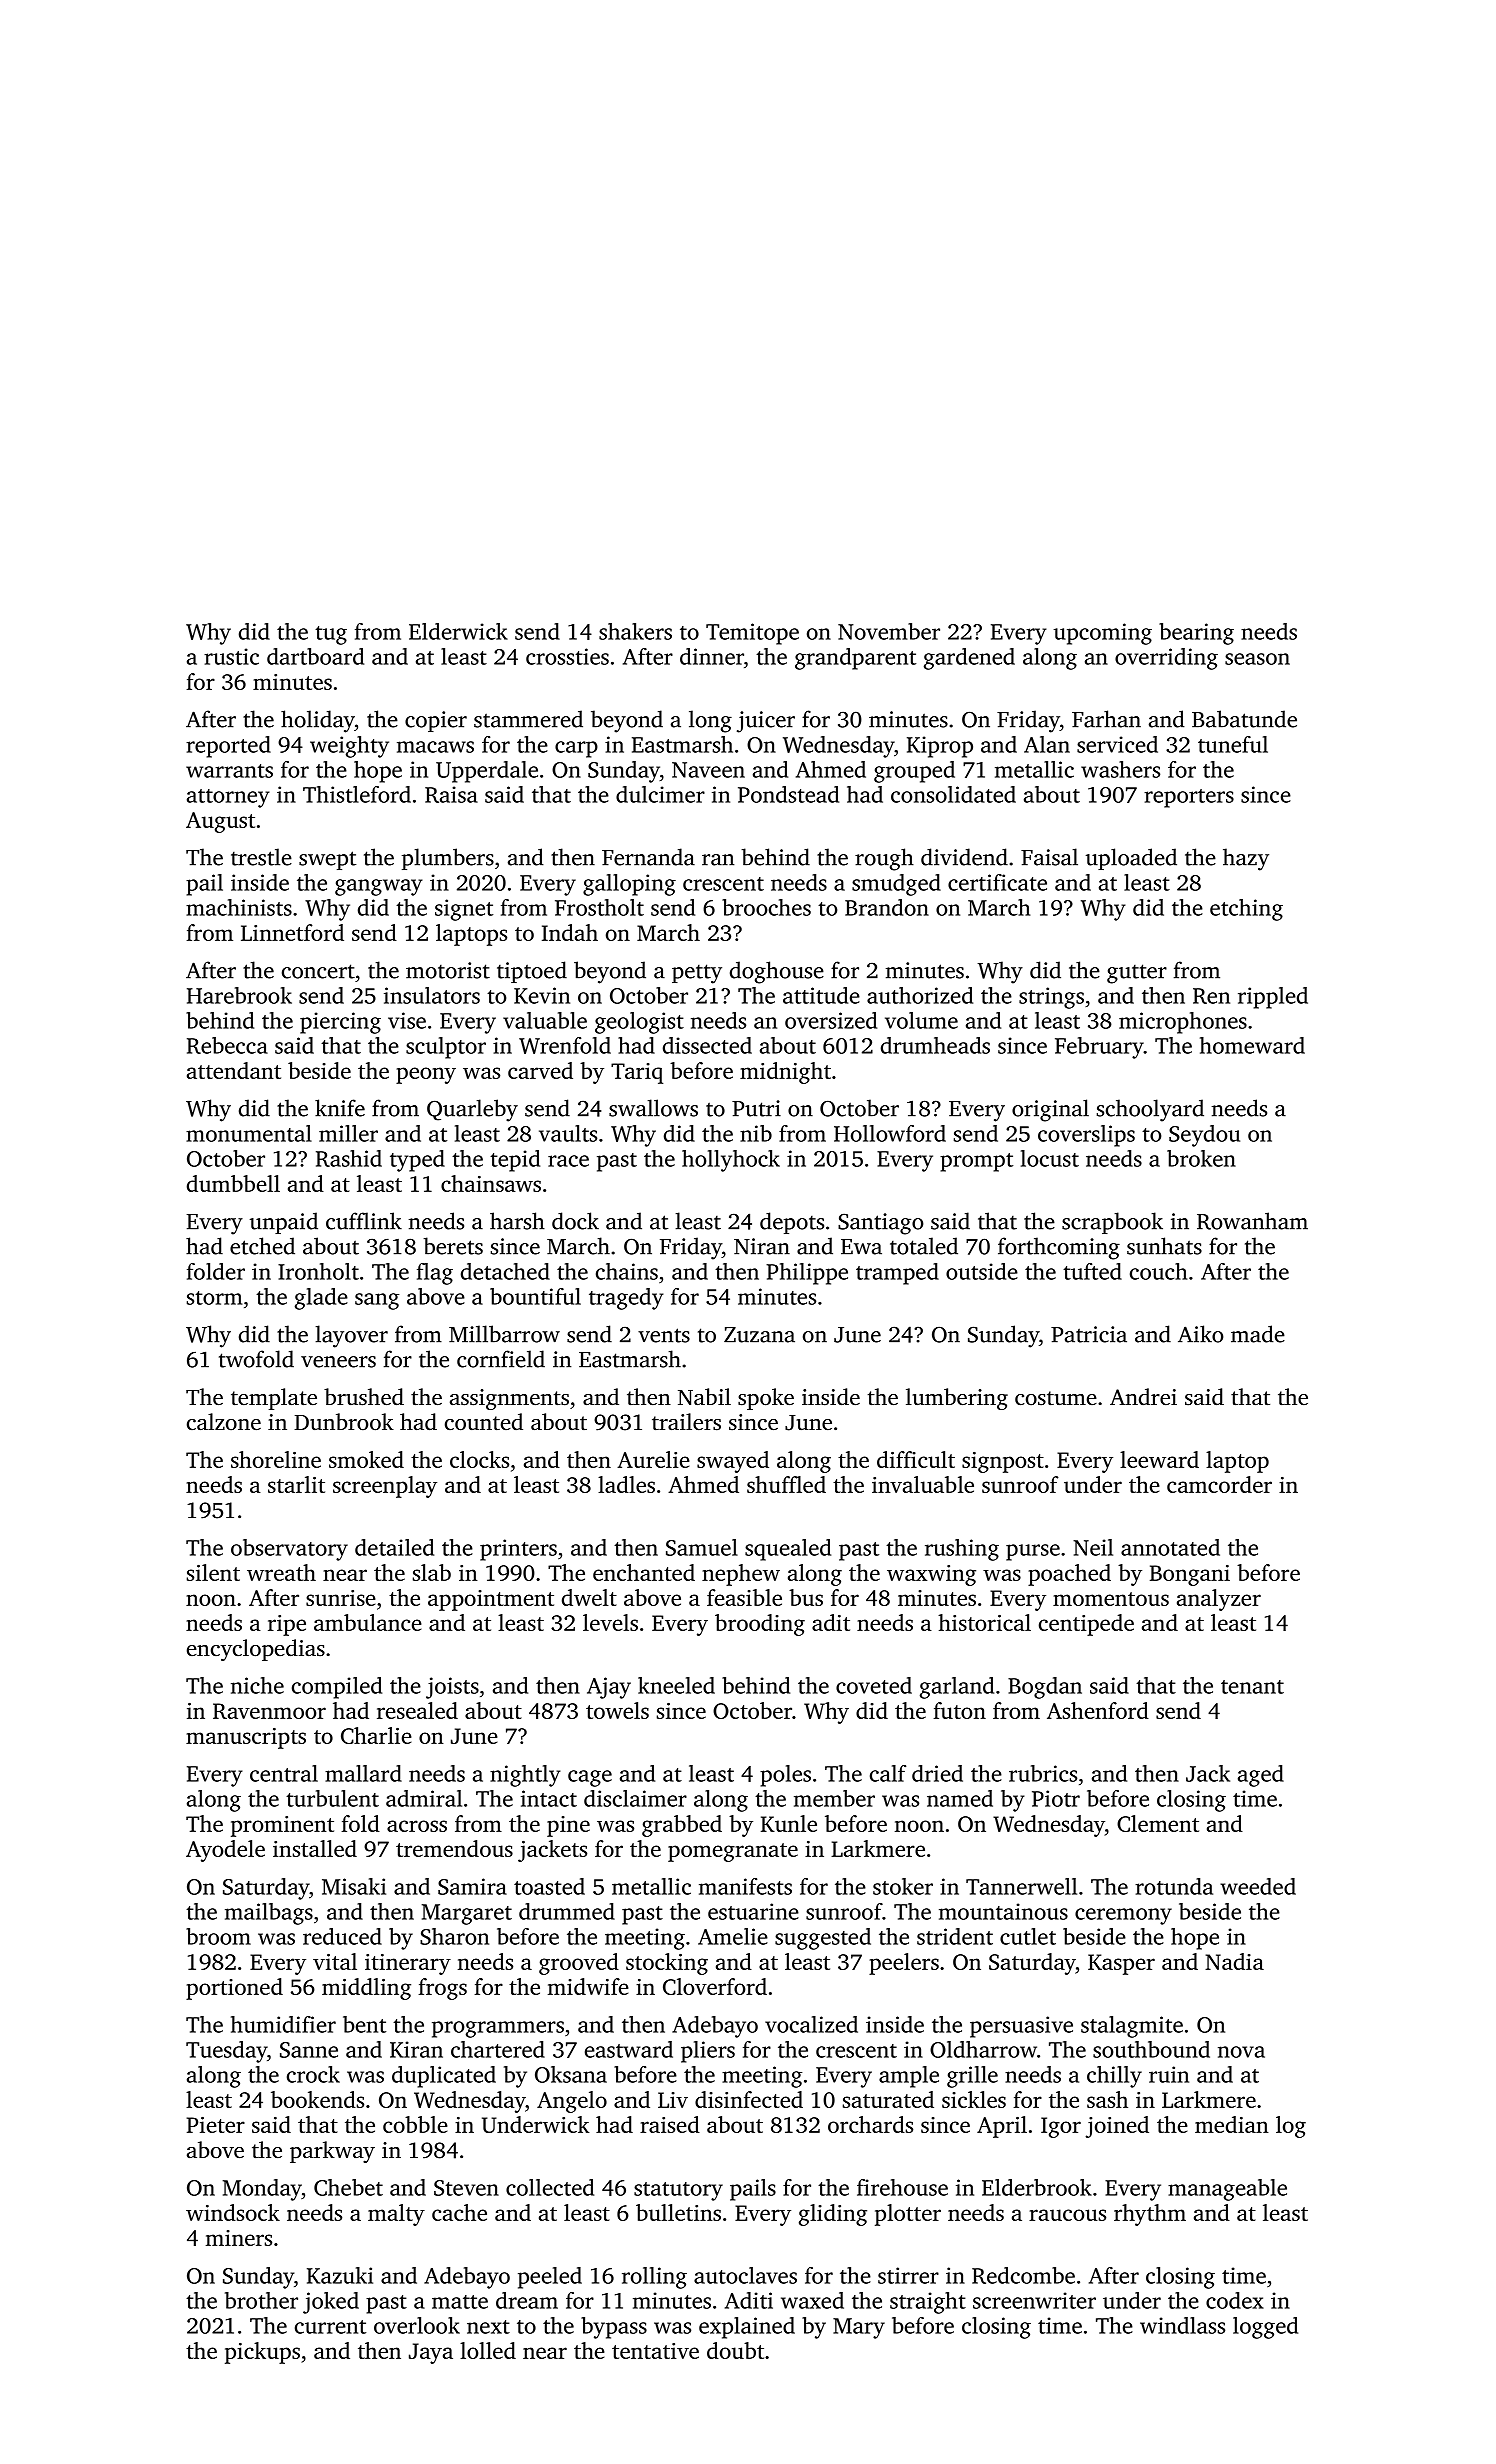 The image size is (1496, 2464). Describe the element at coordinates (376, 1735) in the page. I see `Charlie` at that location.
